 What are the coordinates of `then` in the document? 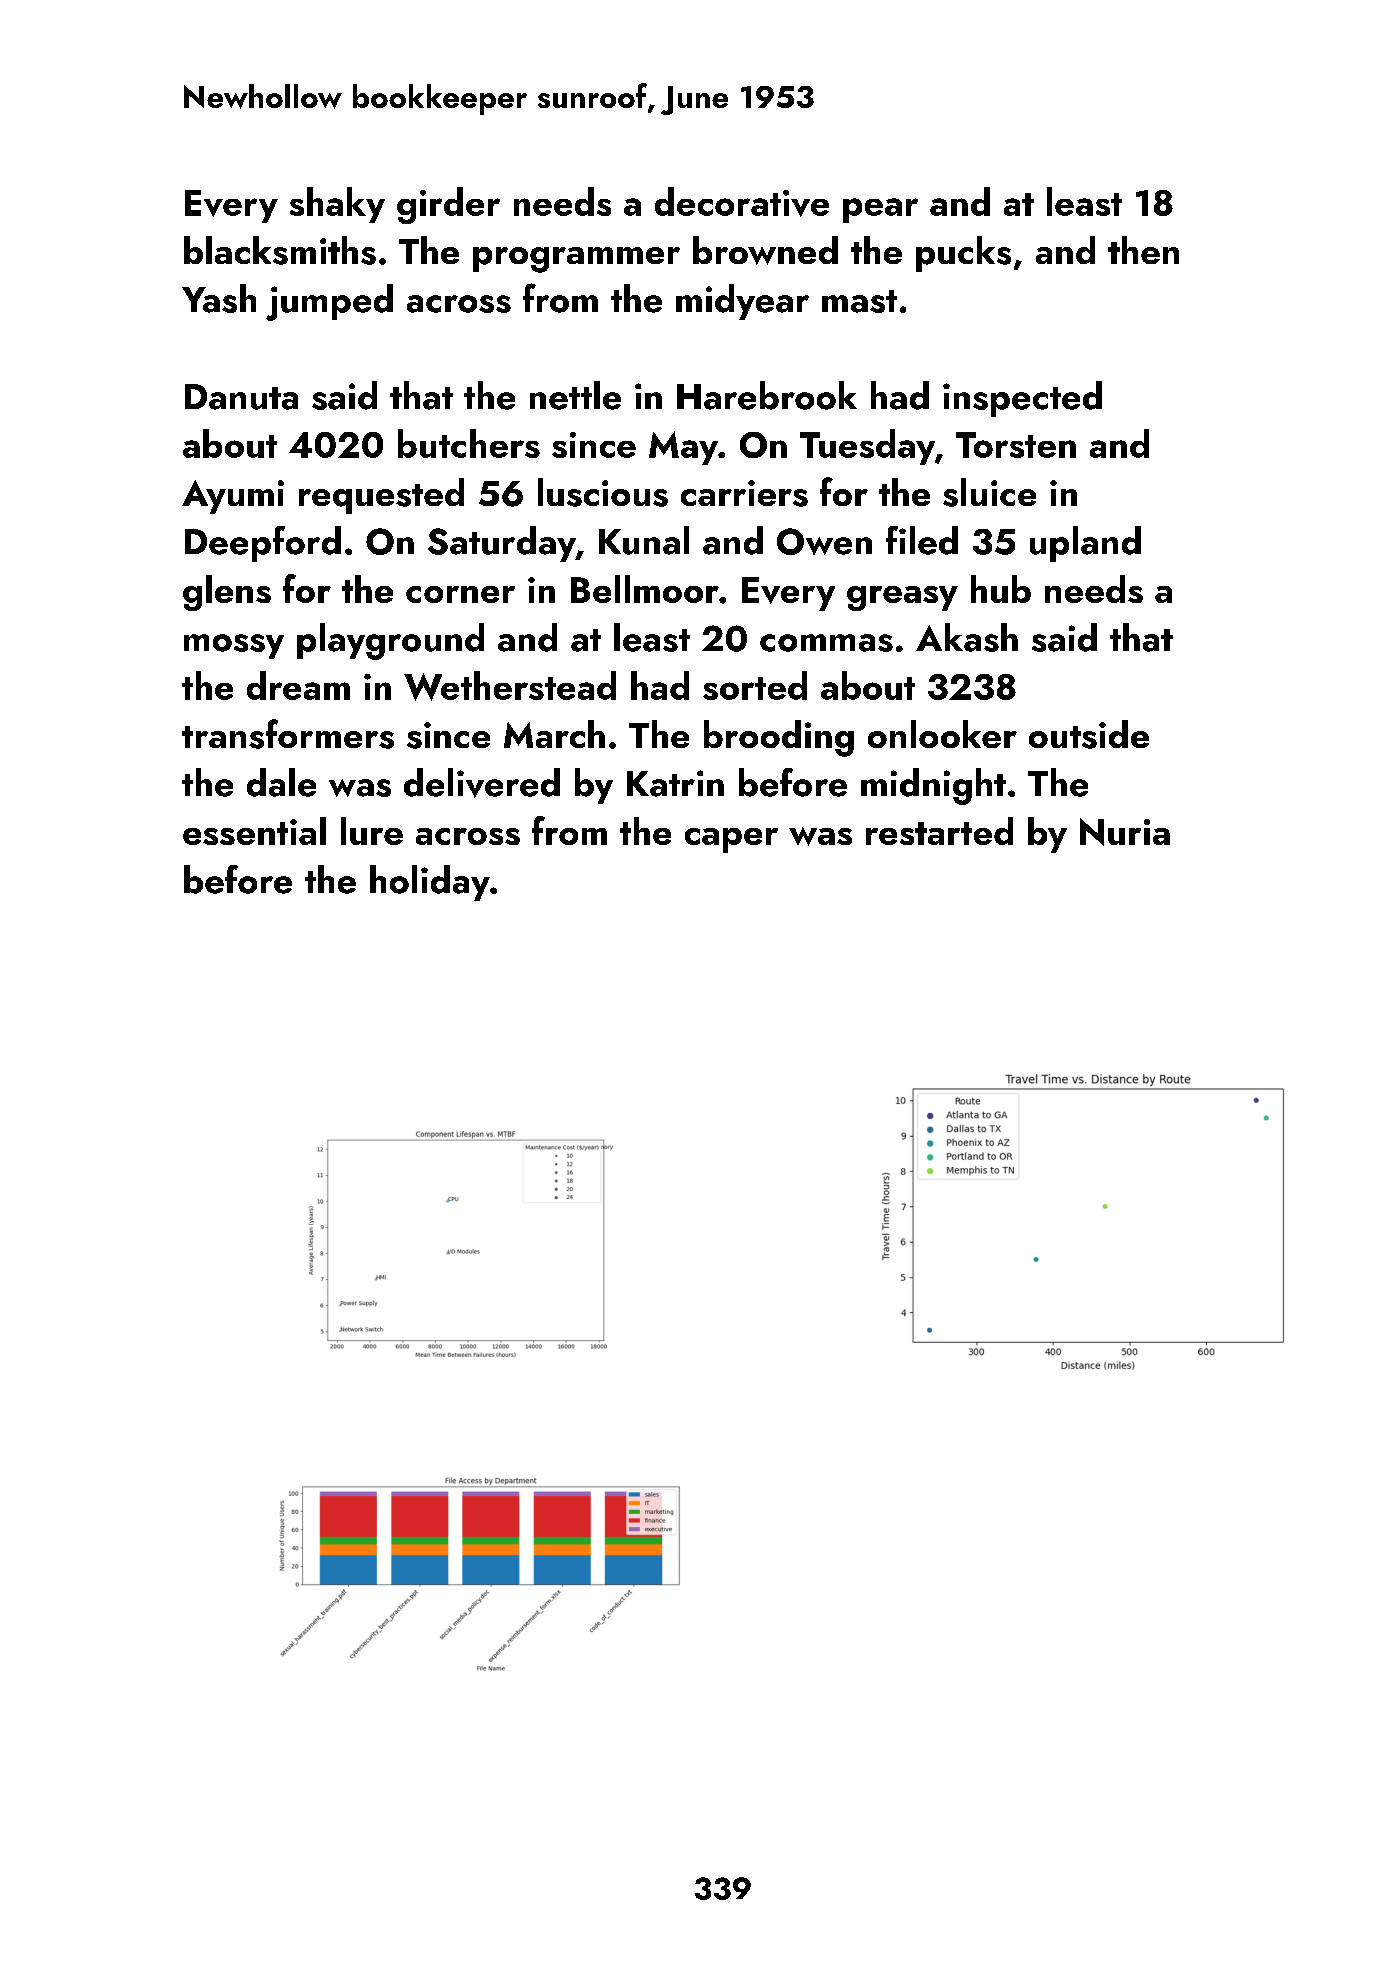 It's located at (1143, 250).
